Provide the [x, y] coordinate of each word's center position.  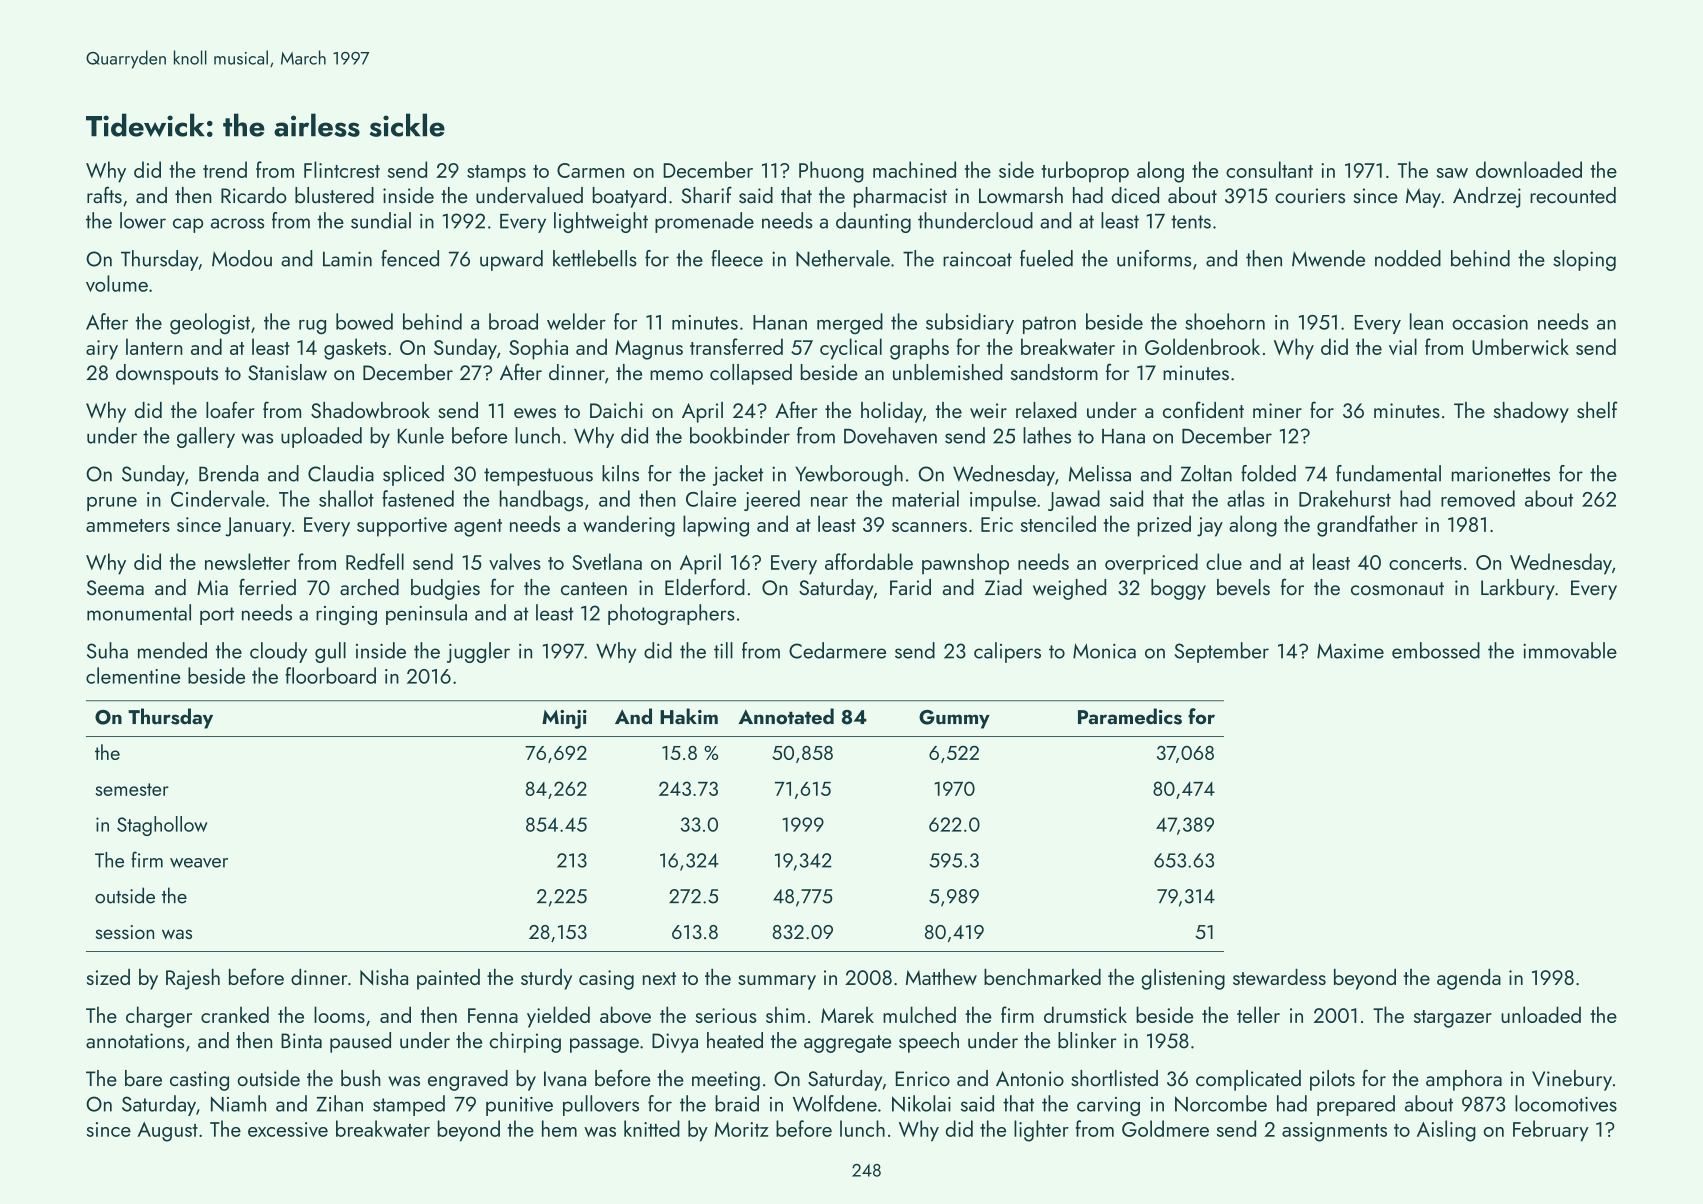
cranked [235, 1014]
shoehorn [1225, 321]
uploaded [321, 437]
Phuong [831, 172]
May [1423, 198]
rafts [104, 195]
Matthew [941, 977]
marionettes [1500, 474]
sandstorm [1054, 372]
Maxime [1350, 651]
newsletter [247, 561]
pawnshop [965, 564]
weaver [199, 863]
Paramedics [1130, 716]
